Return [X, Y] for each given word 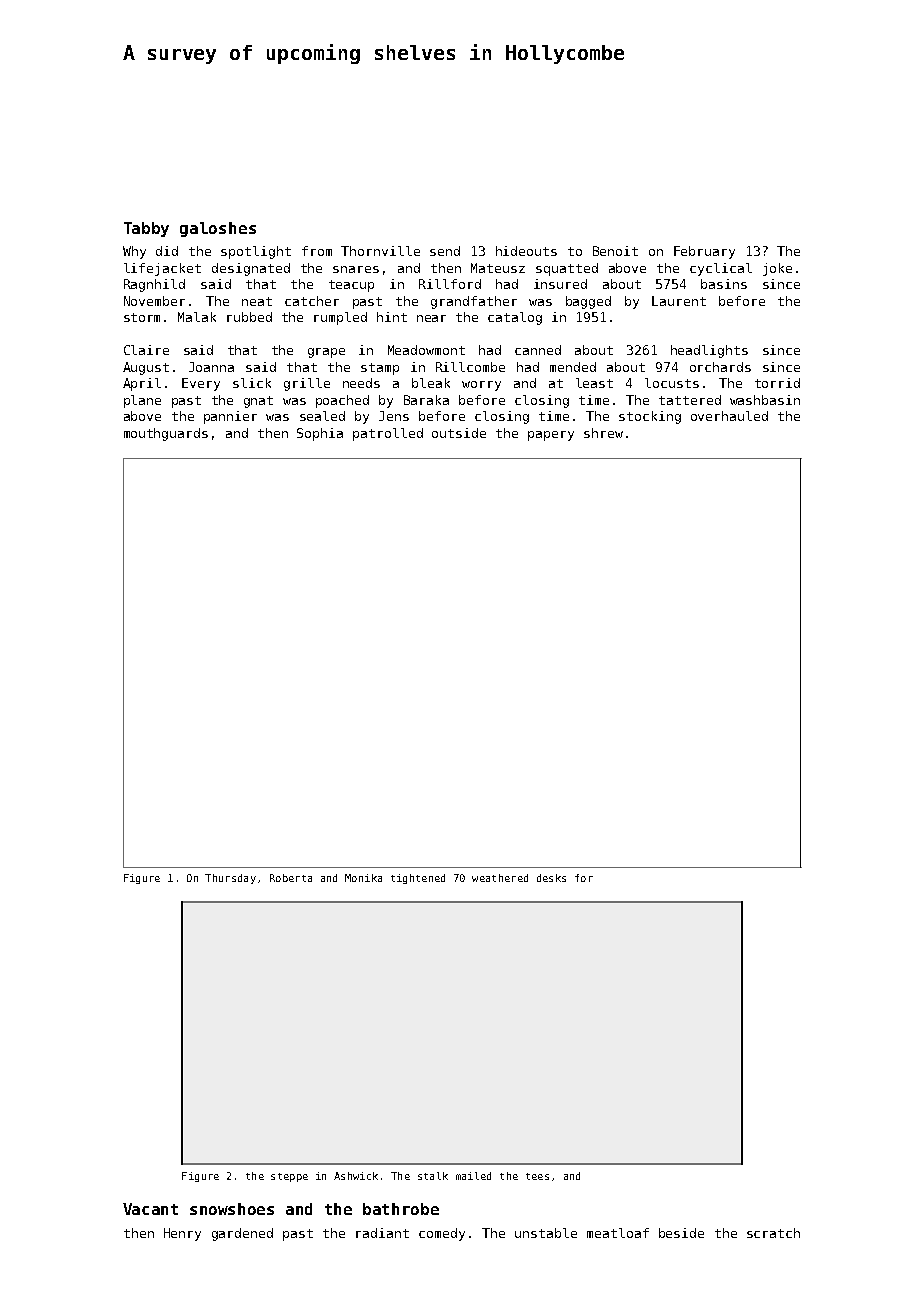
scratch [773, 1233]
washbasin [765, 400]
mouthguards [166, 434]
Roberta [291, 878]
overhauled [729, 416]
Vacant [150, 1209]
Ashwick [356, 1176]
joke [777, 269]
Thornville [380, 251]
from [317, 251]
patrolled [388, 434]
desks [551, 878]
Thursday [230, 879]
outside [459, 433]
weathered [500, 878]
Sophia [320, 434]
